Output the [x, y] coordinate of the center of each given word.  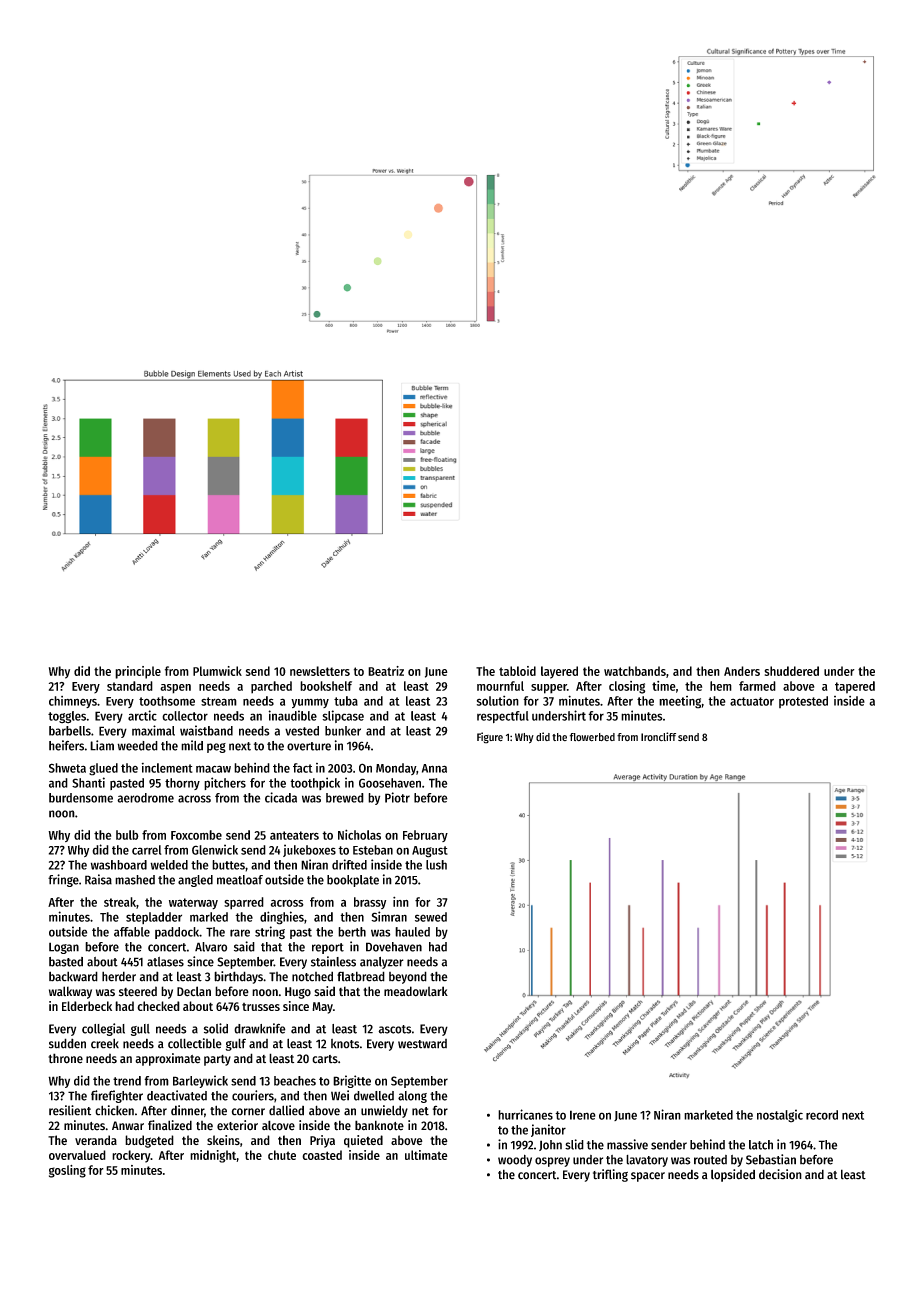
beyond [408, 977]
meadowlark [416, 991]
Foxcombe [196, 835]
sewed [431, 917]
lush [436, 865]
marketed [708, 1115]
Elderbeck [87, 1006]
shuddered [791, 671]
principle [138, 672]
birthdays [238, 977]
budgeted [149, 1141]
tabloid [517, 671]
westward [422, 1044]
